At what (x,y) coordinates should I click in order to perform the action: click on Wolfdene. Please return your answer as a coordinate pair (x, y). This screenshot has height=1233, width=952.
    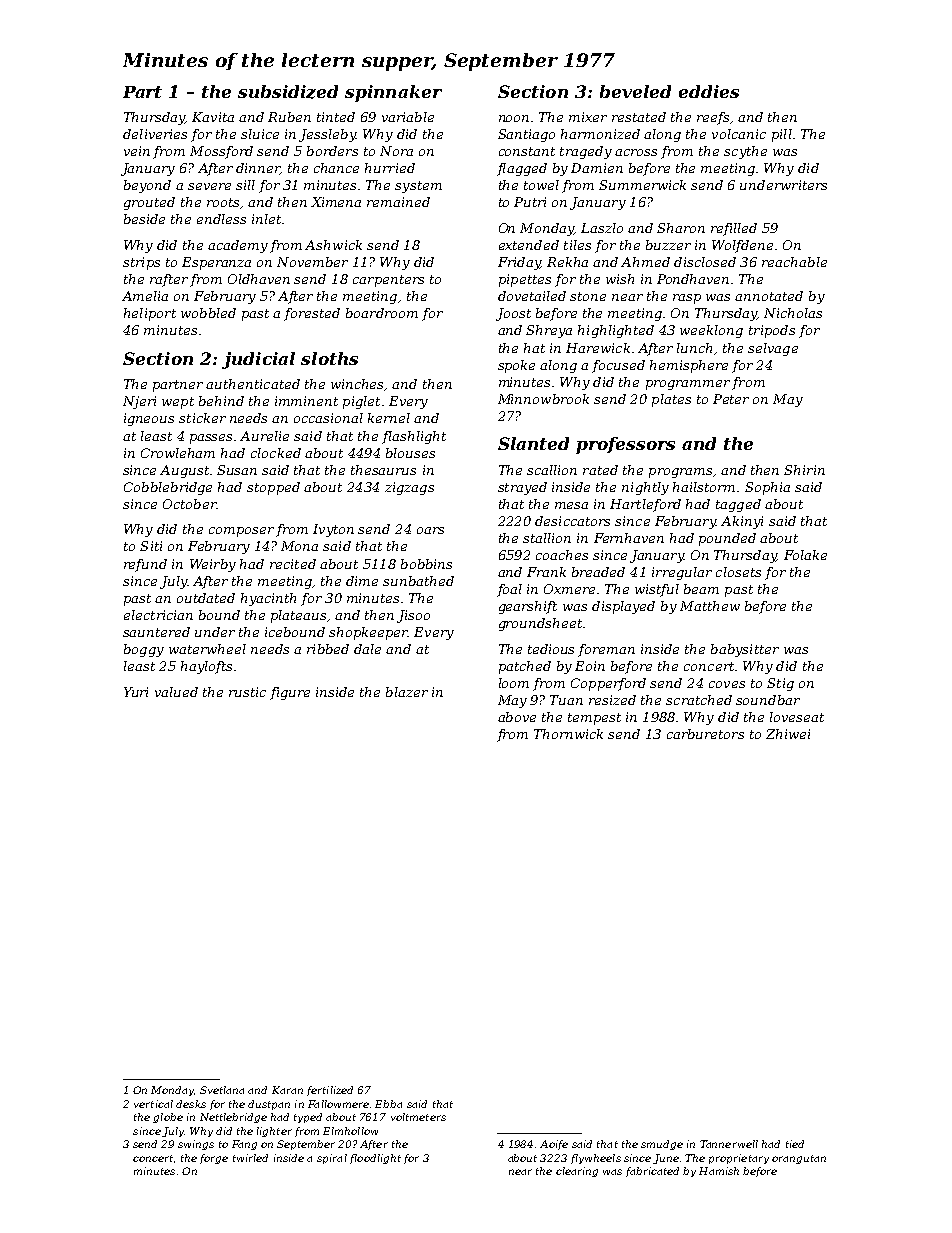
    Looking at the image, I should click on (742, 246).
